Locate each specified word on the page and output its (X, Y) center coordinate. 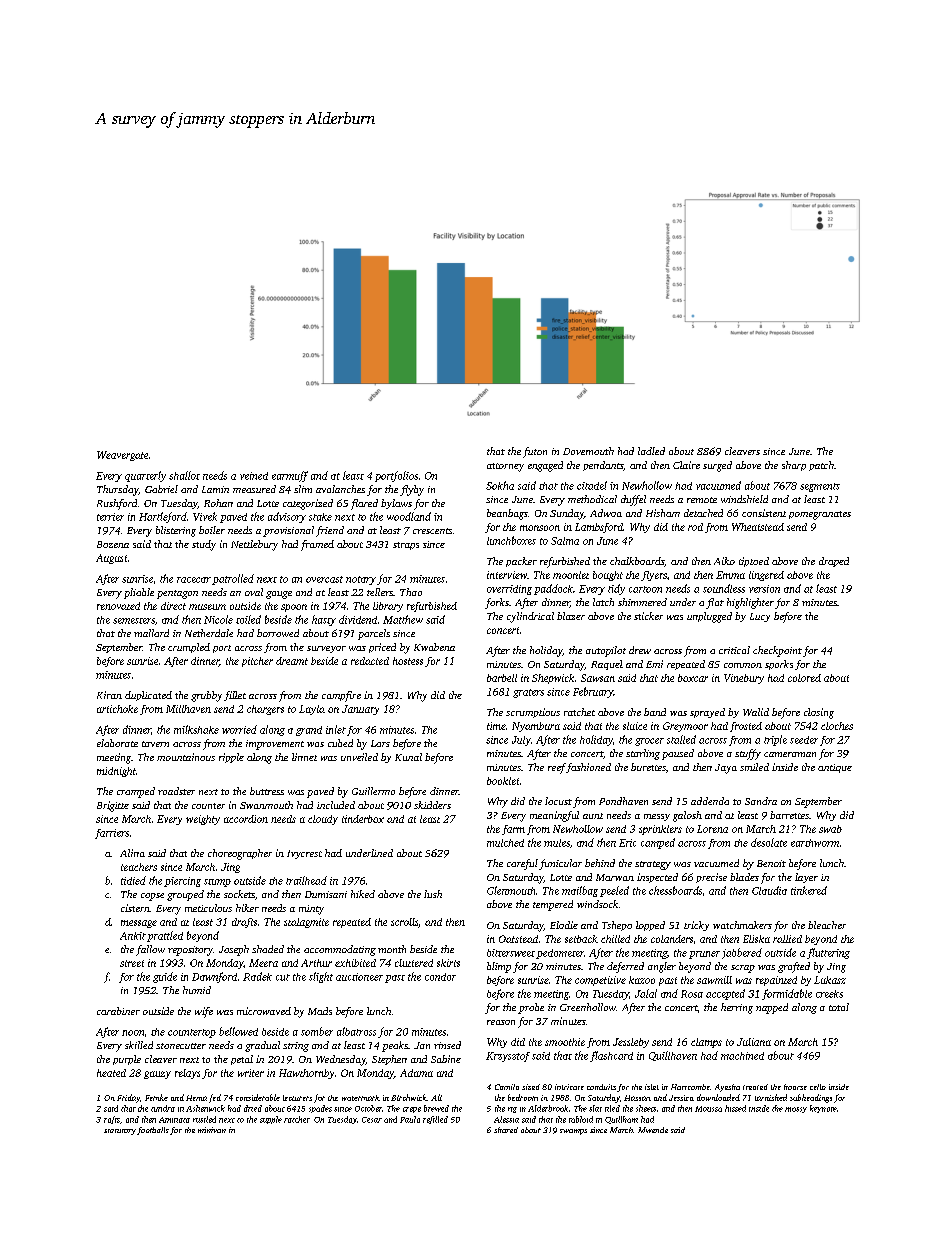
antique (835, 768)
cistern (135, 908)
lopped (650, 926)
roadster (176, 791)
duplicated (148, 696)
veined (254, 476)
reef (557, 768)
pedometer (560, 954)
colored (804, 678)
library (388, 607)
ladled (651, 451)
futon (535, 452)
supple (271, 1120)
